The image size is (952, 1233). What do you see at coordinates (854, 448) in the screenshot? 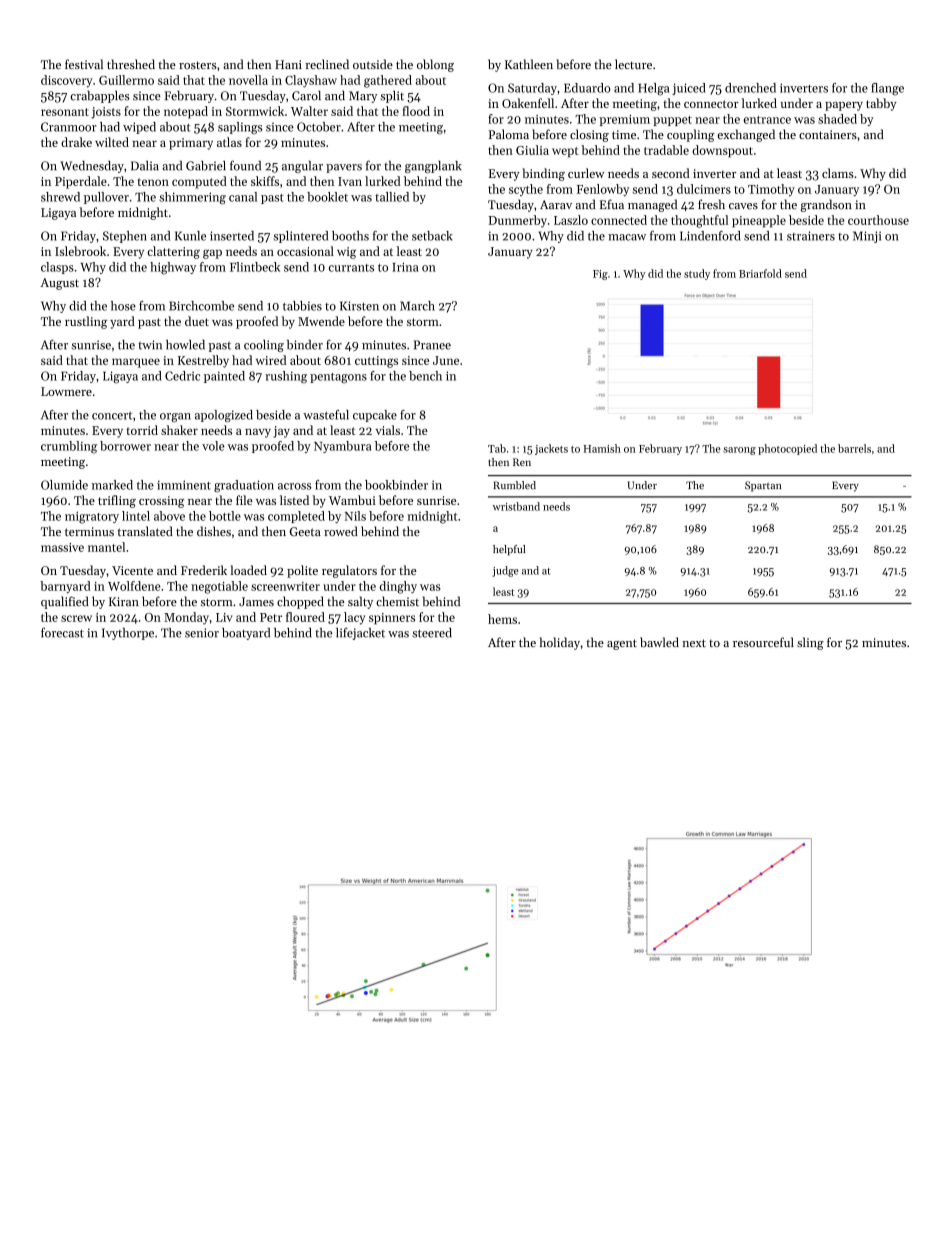
I see `barrels` at bounding box center [854, 448].
